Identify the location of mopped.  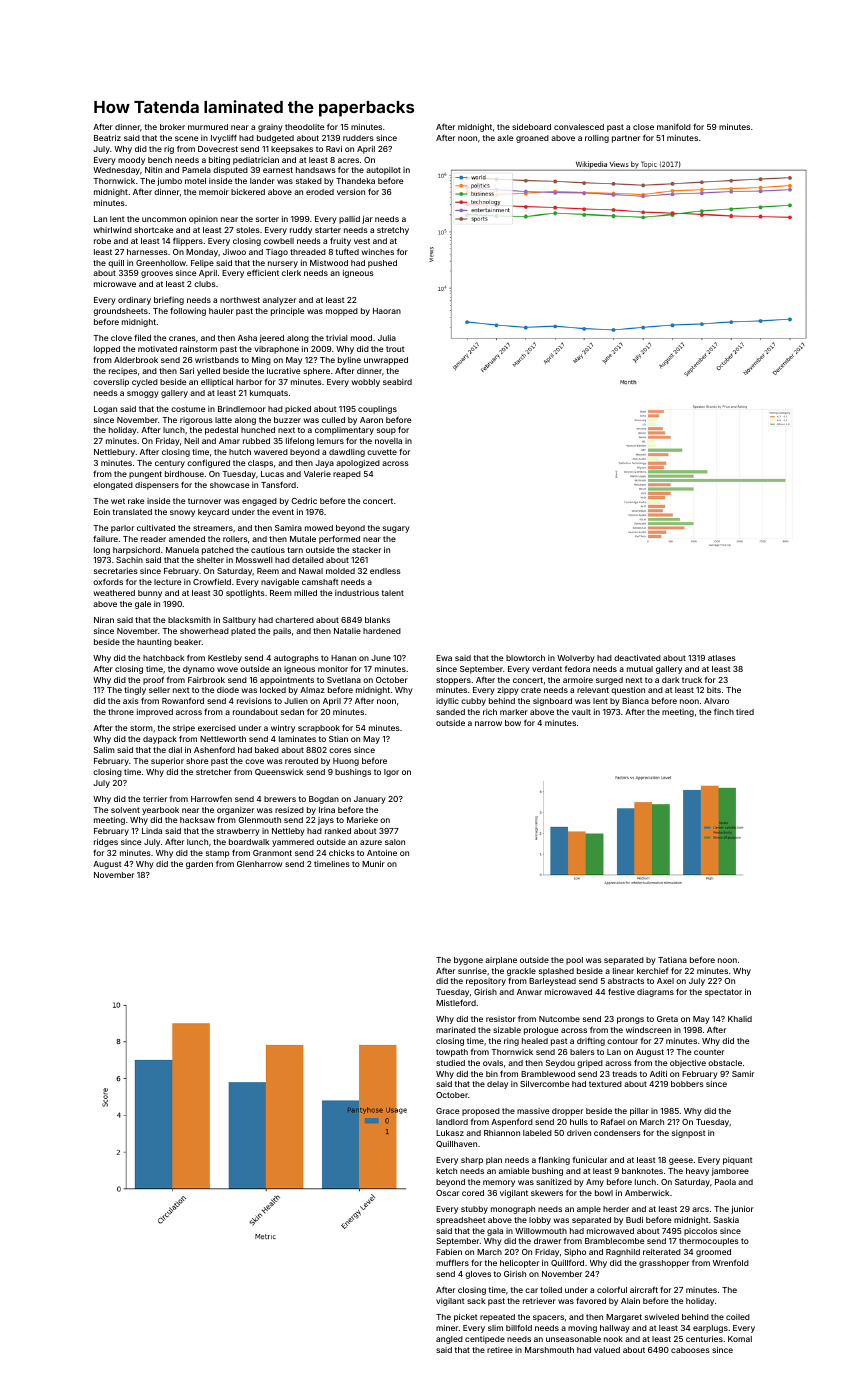
(342, 312).
